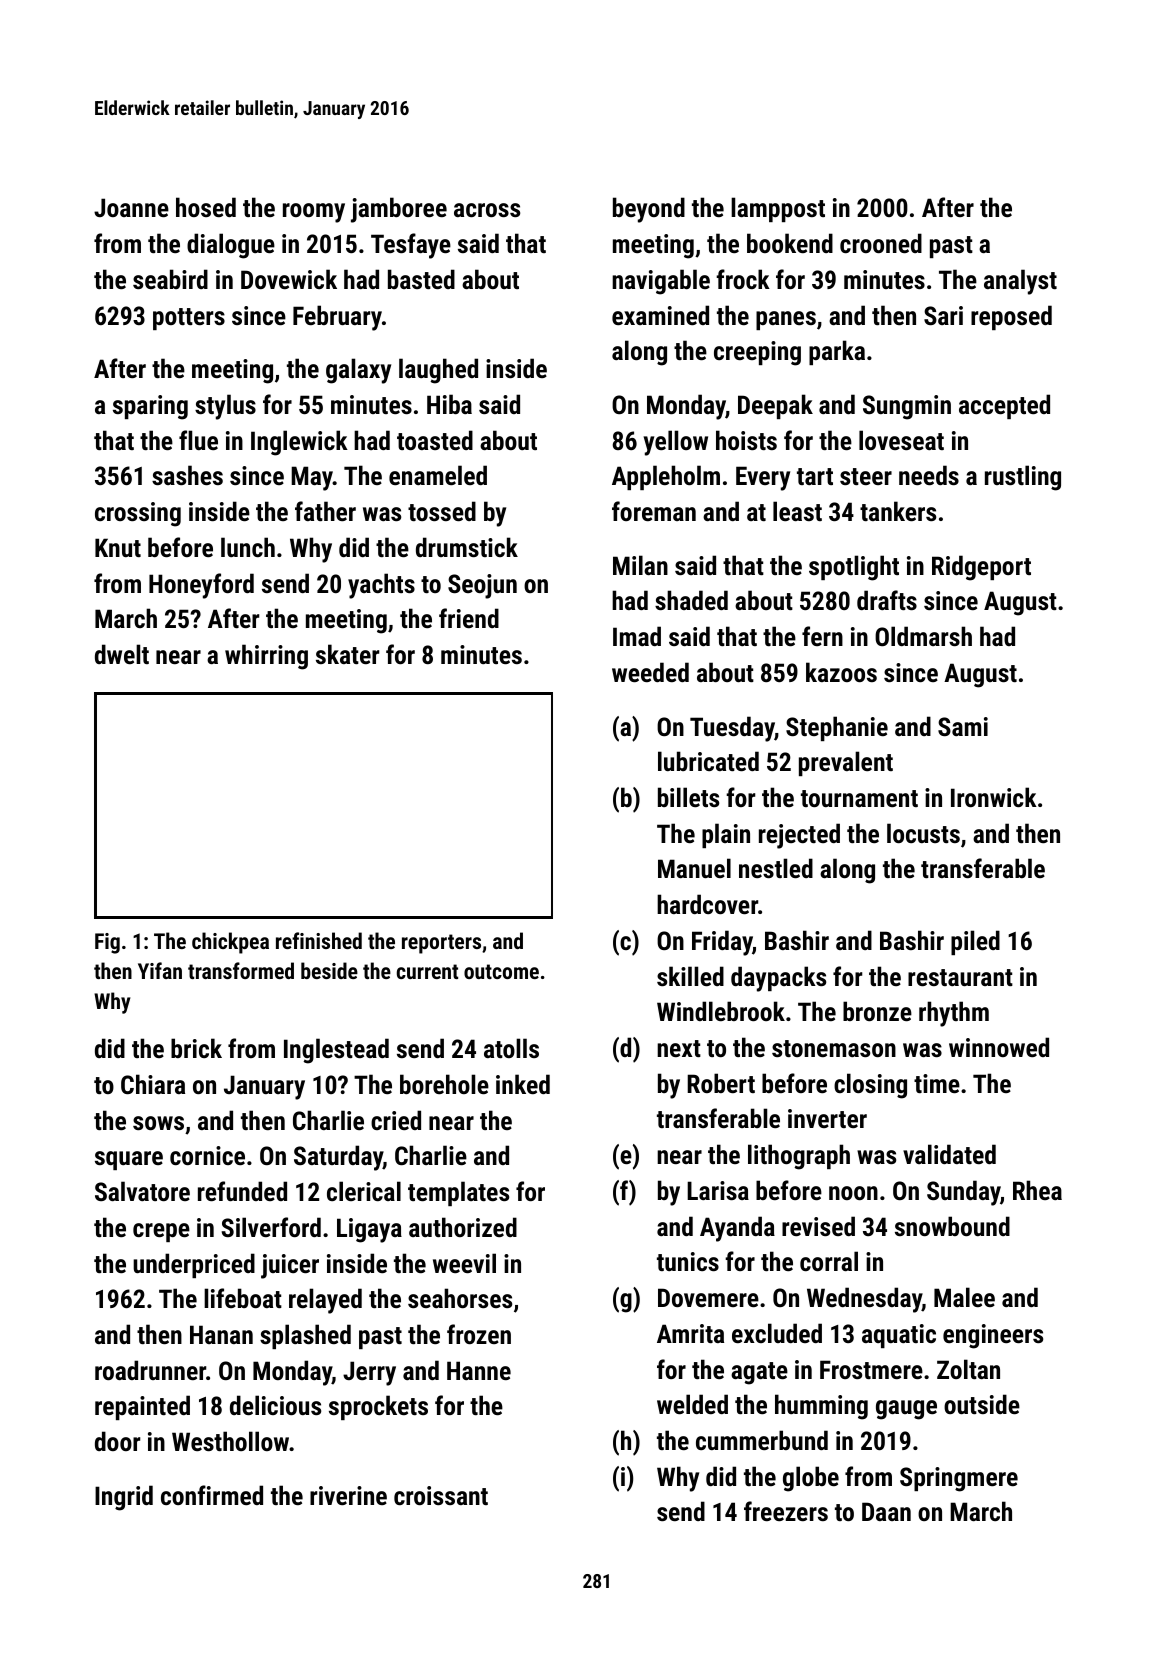  I want to click on stonemason, so click(834, 1048).
